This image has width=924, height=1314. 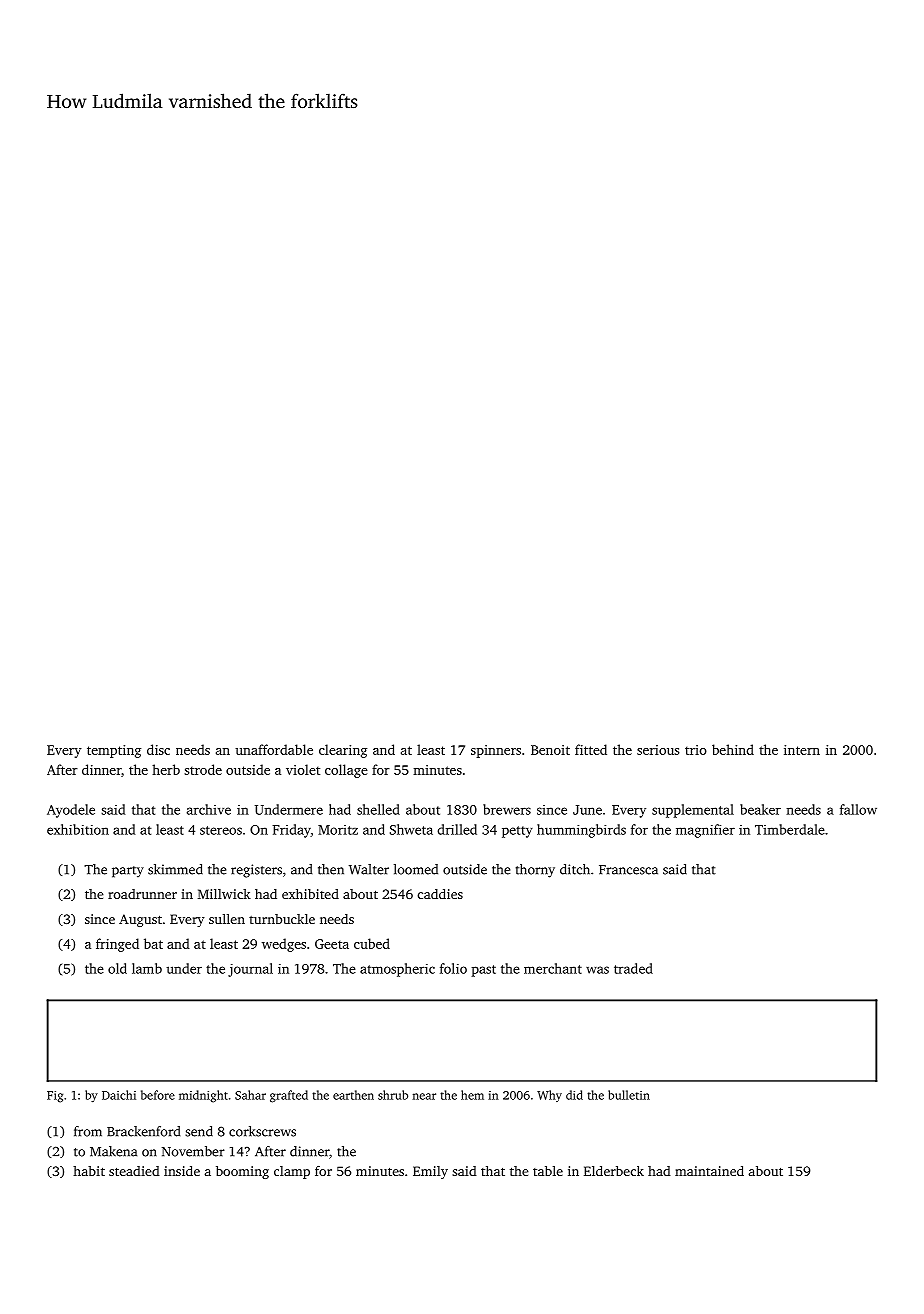 I want to click on lamb, so click(x=147, y=968).
